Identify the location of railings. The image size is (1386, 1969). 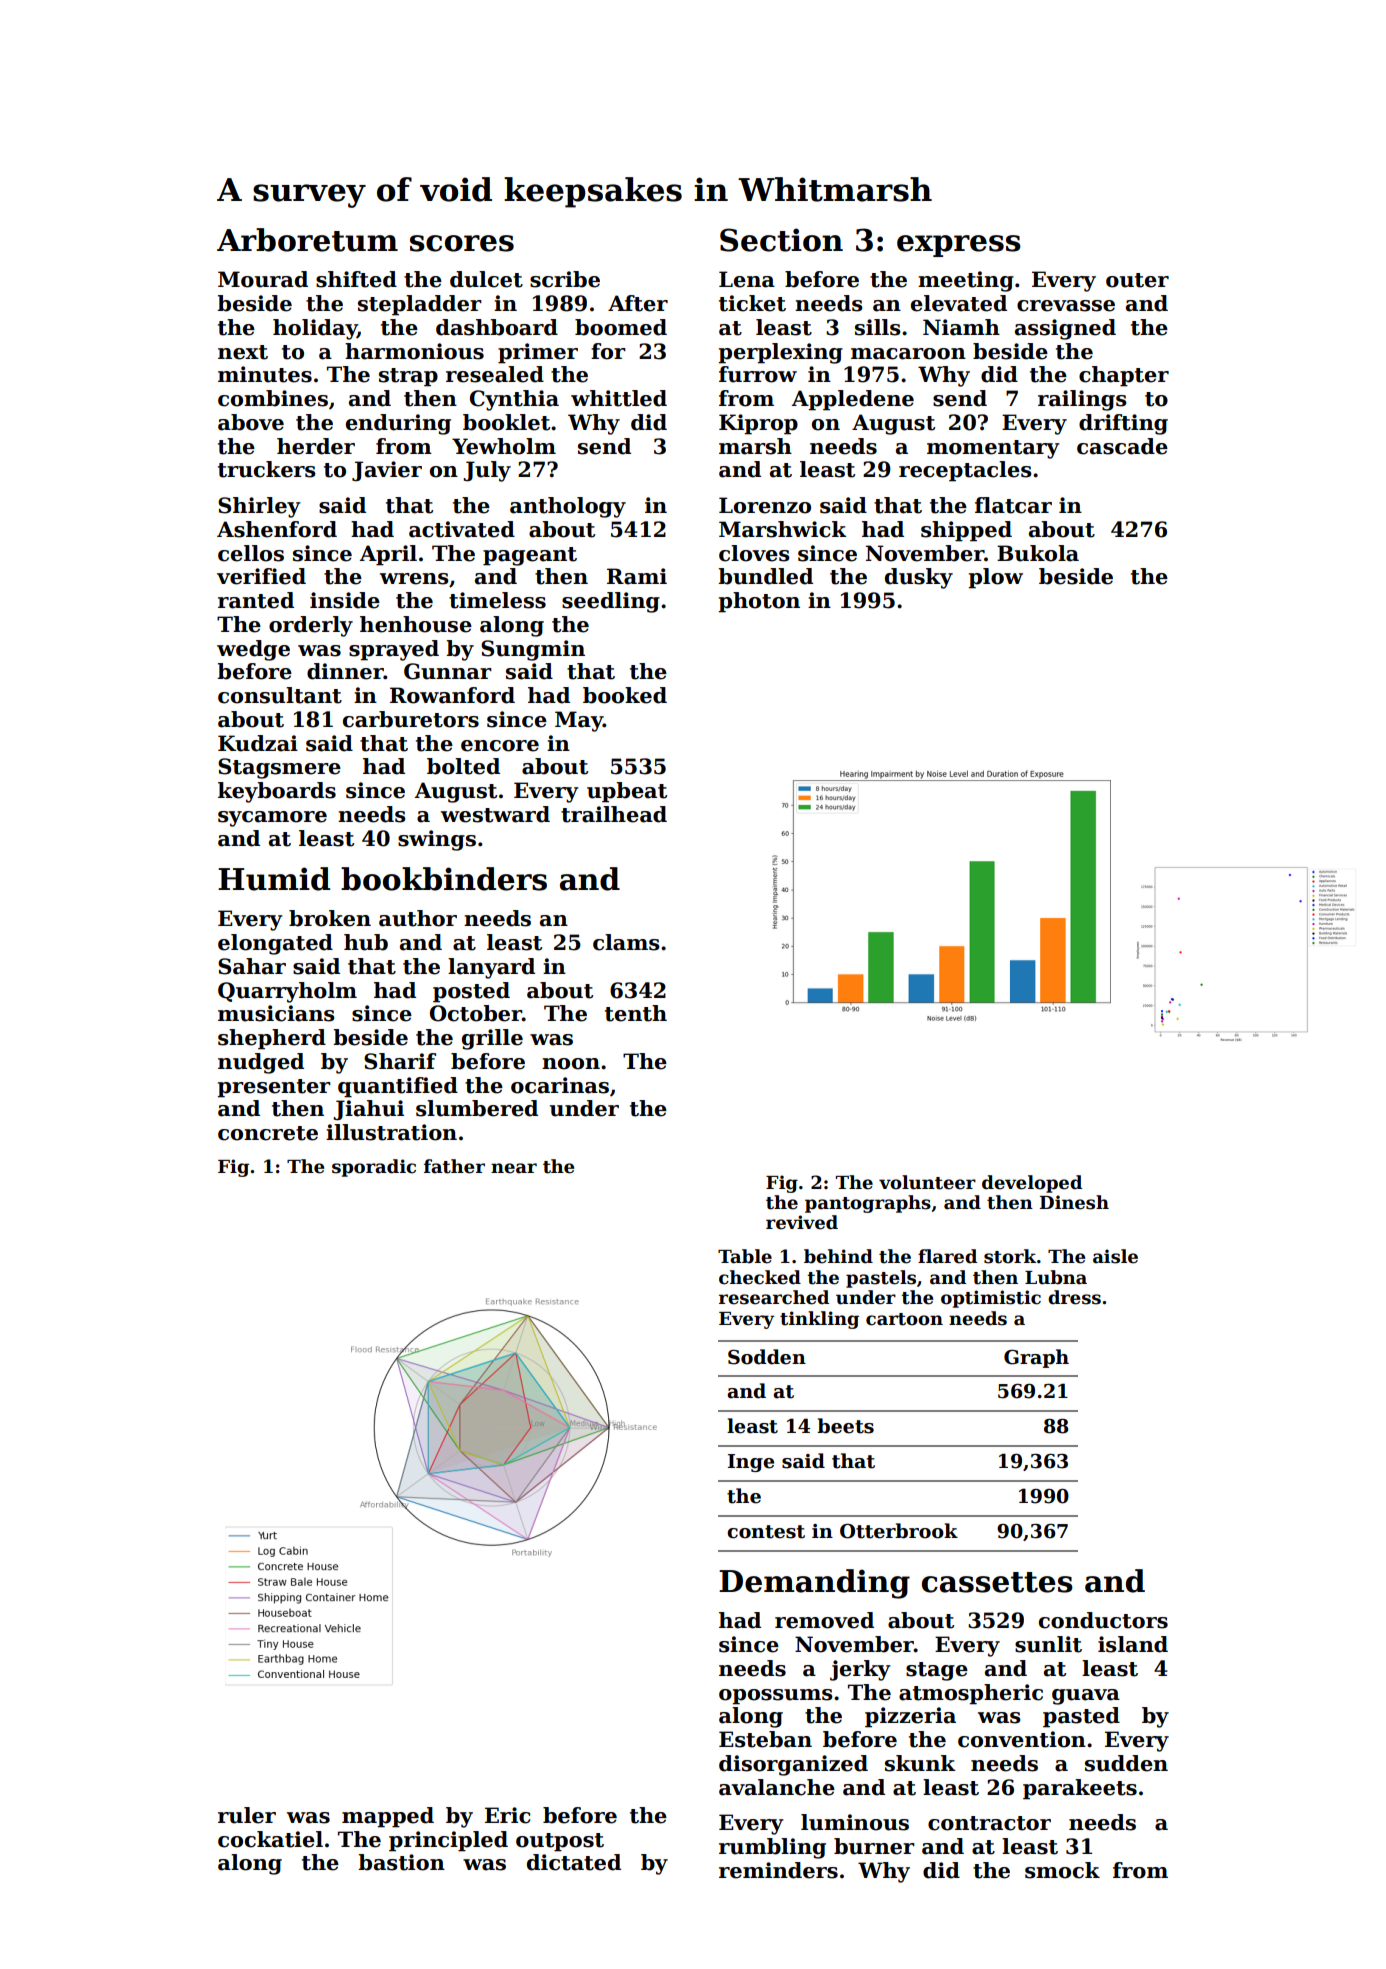
(1082, 400).
